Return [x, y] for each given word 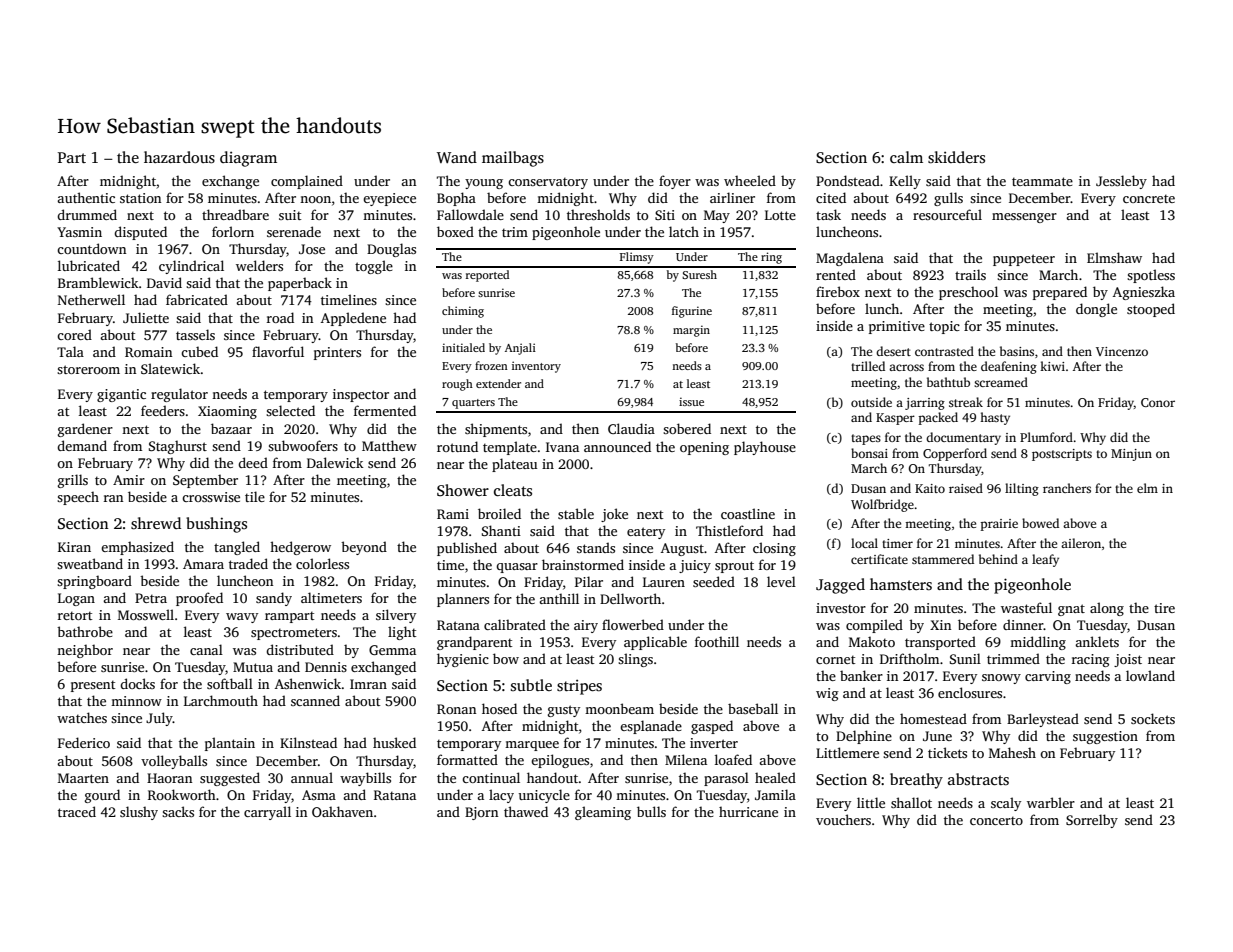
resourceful [947, 214]
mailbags [513, 159]
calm [906, 157]
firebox [838, 291]
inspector [361, 395]
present [93, 686]
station [140, 198]
